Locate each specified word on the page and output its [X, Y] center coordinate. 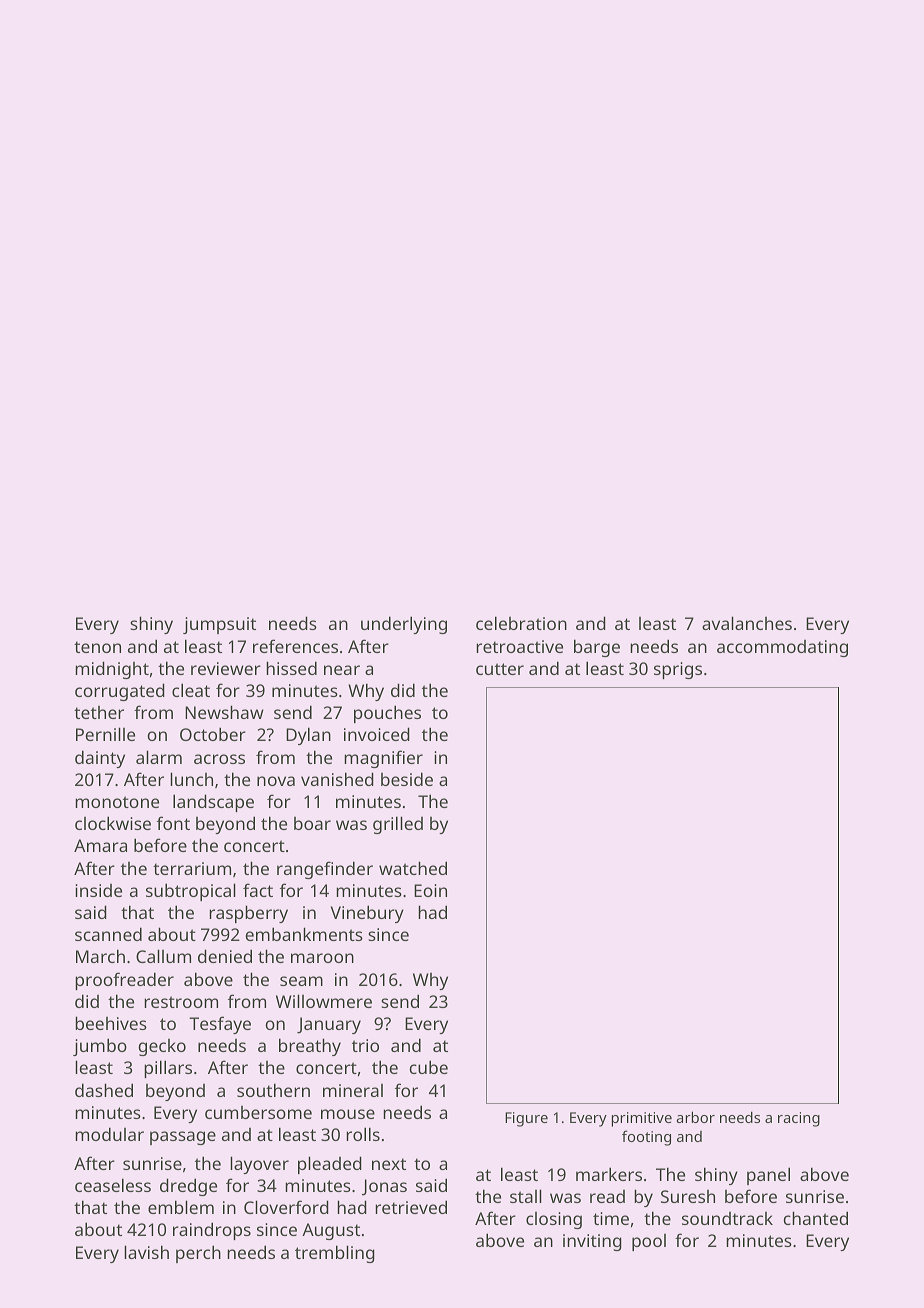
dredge [188, 1187]
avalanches [747, 623]
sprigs [678, 670]
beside [407, 779]
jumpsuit [219, 625]
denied [225, 956]
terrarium [192, 868]
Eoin [430, 890]
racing [799, 1119]
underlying [404, 625]
